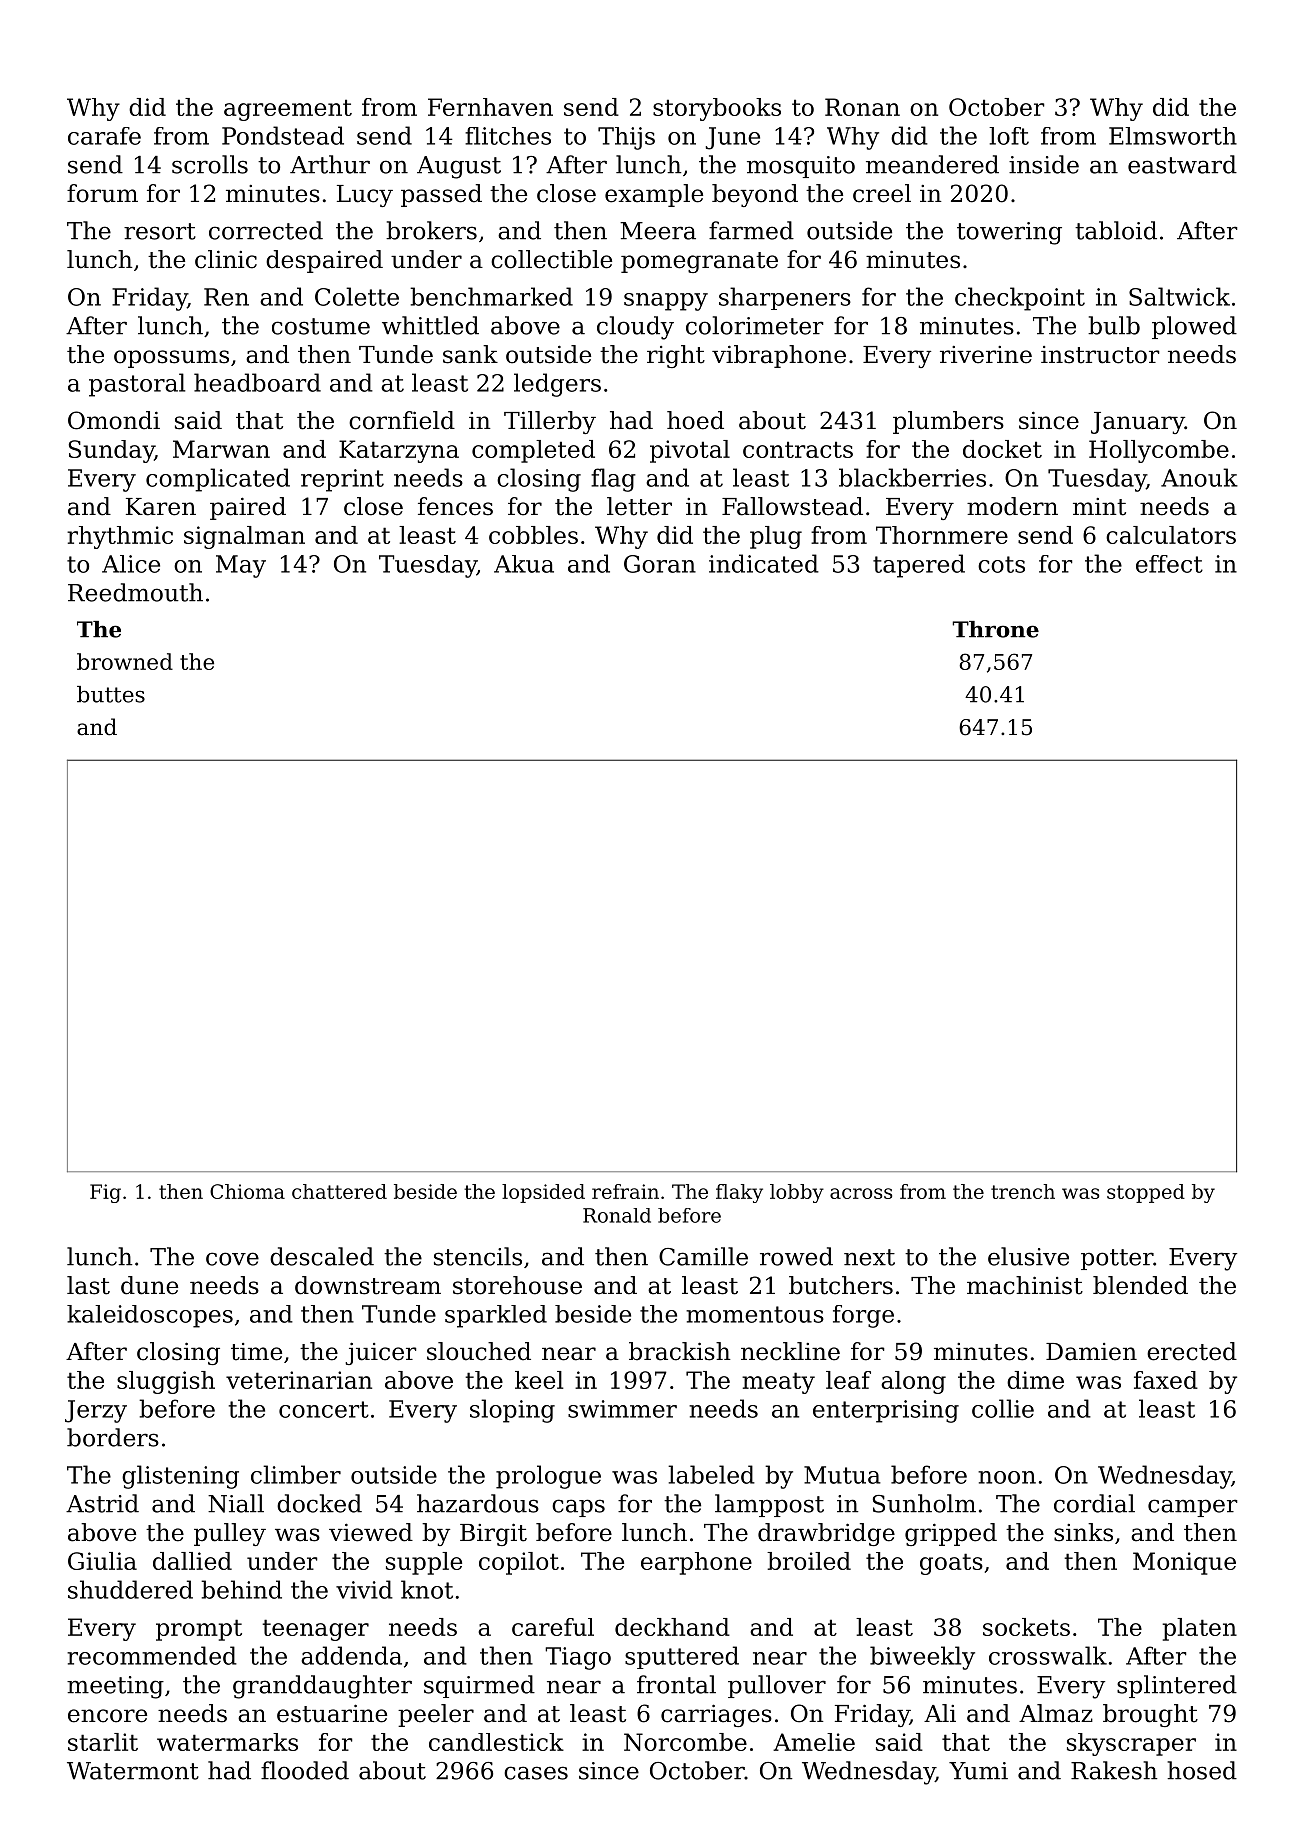 The image size is (1304, 1844). Describe the element at coordinates (539, 1380) in the page. I see `keel` at that location.
